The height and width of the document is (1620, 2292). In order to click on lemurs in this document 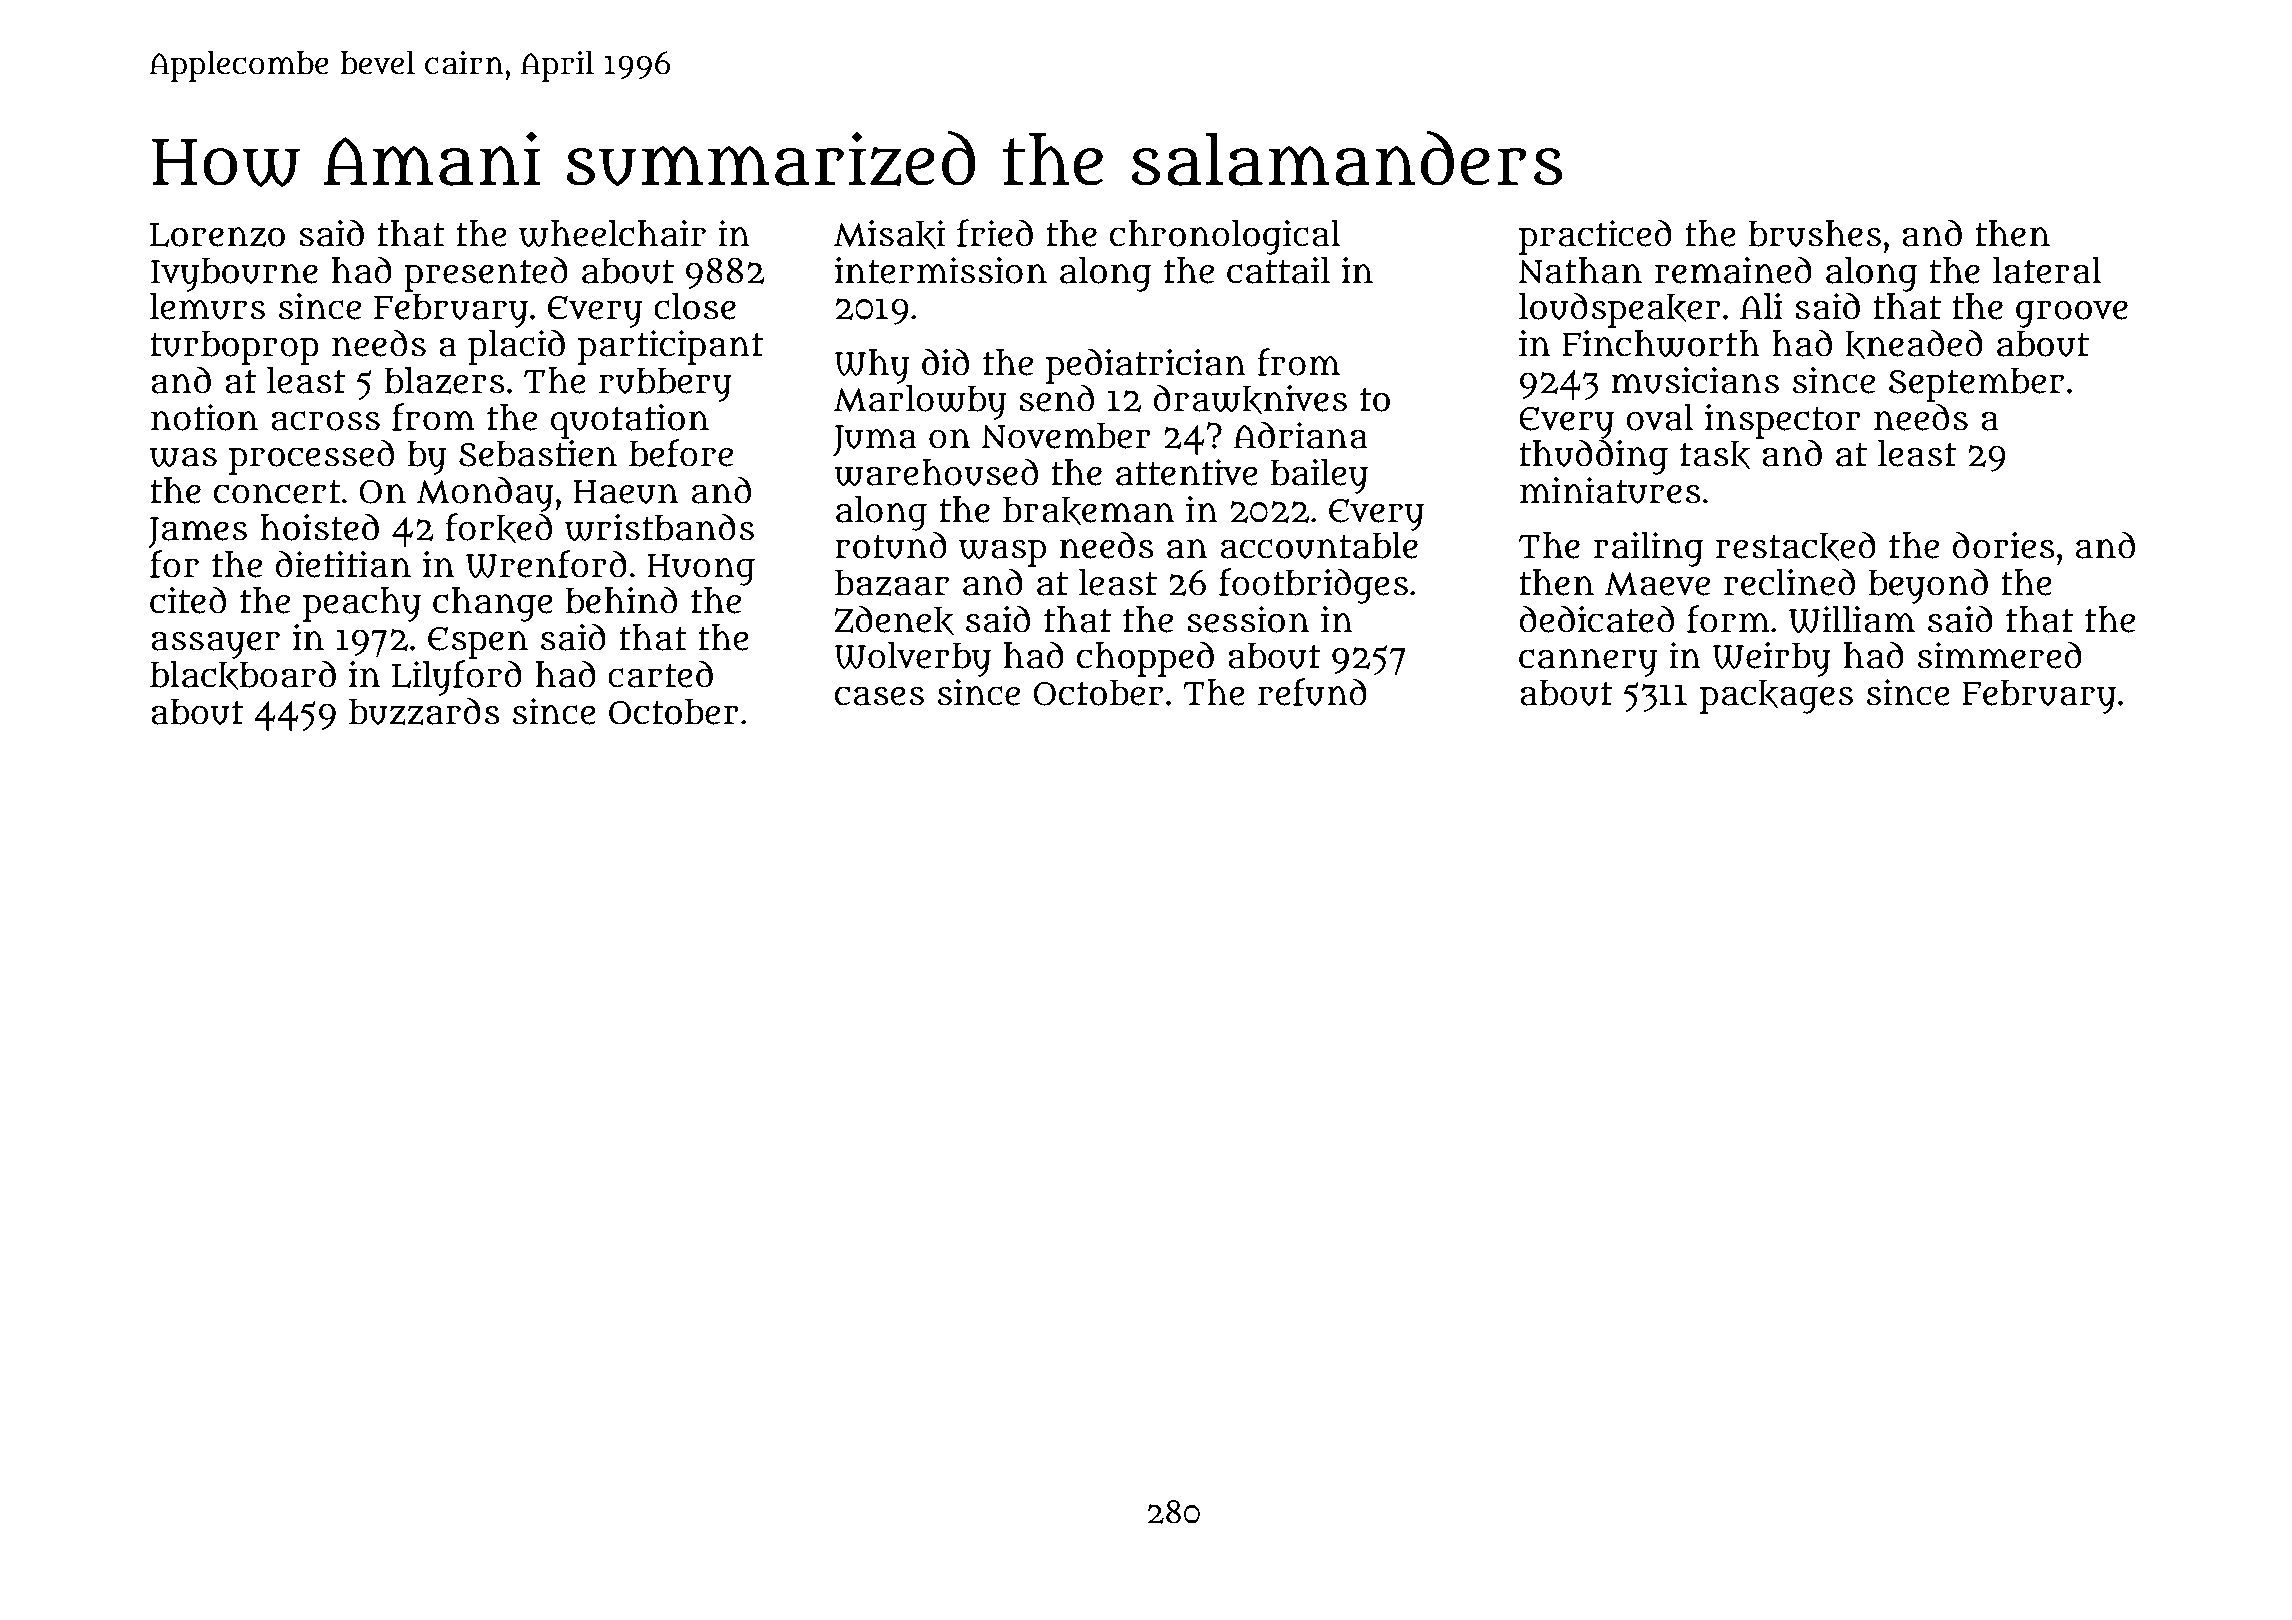, I will do `click(207, 306)`.
